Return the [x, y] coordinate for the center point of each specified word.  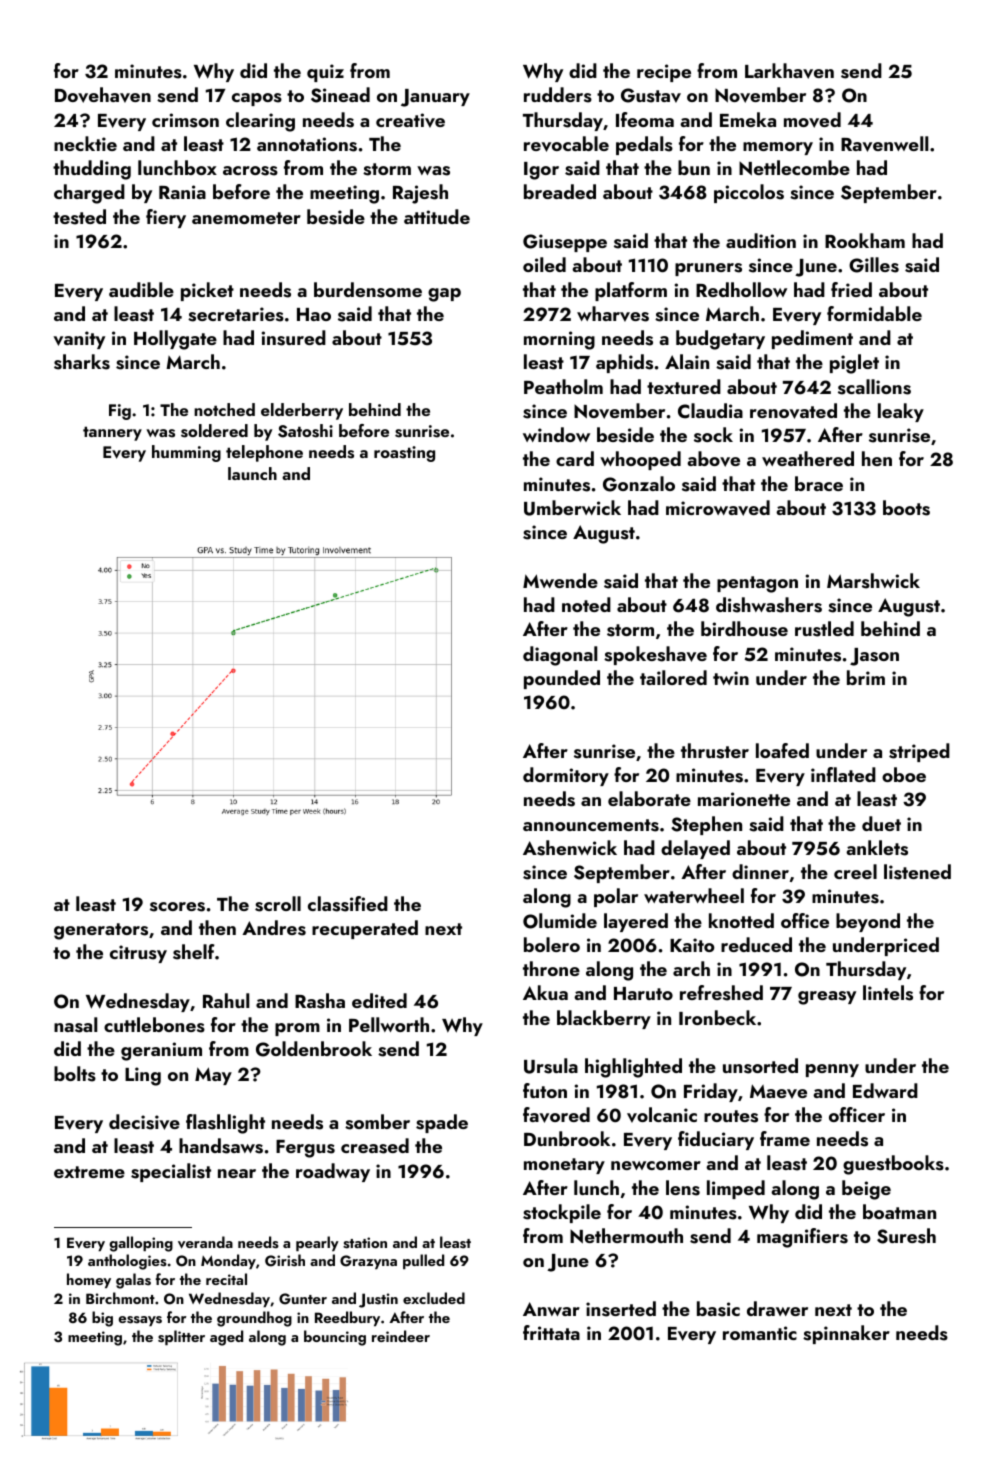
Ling [143, 1076]
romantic [760, 1333]
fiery [166, 218]
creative [410, 120]
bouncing [335, 1338]
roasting [404, 454]
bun [694, 167]
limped [736, 1189]
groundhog [254, 1319]
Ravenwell [884, 144]
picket [207, 291]
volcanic [662, 1115]
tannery [112, 433]
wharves [613, 314]
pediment [812, 339]
